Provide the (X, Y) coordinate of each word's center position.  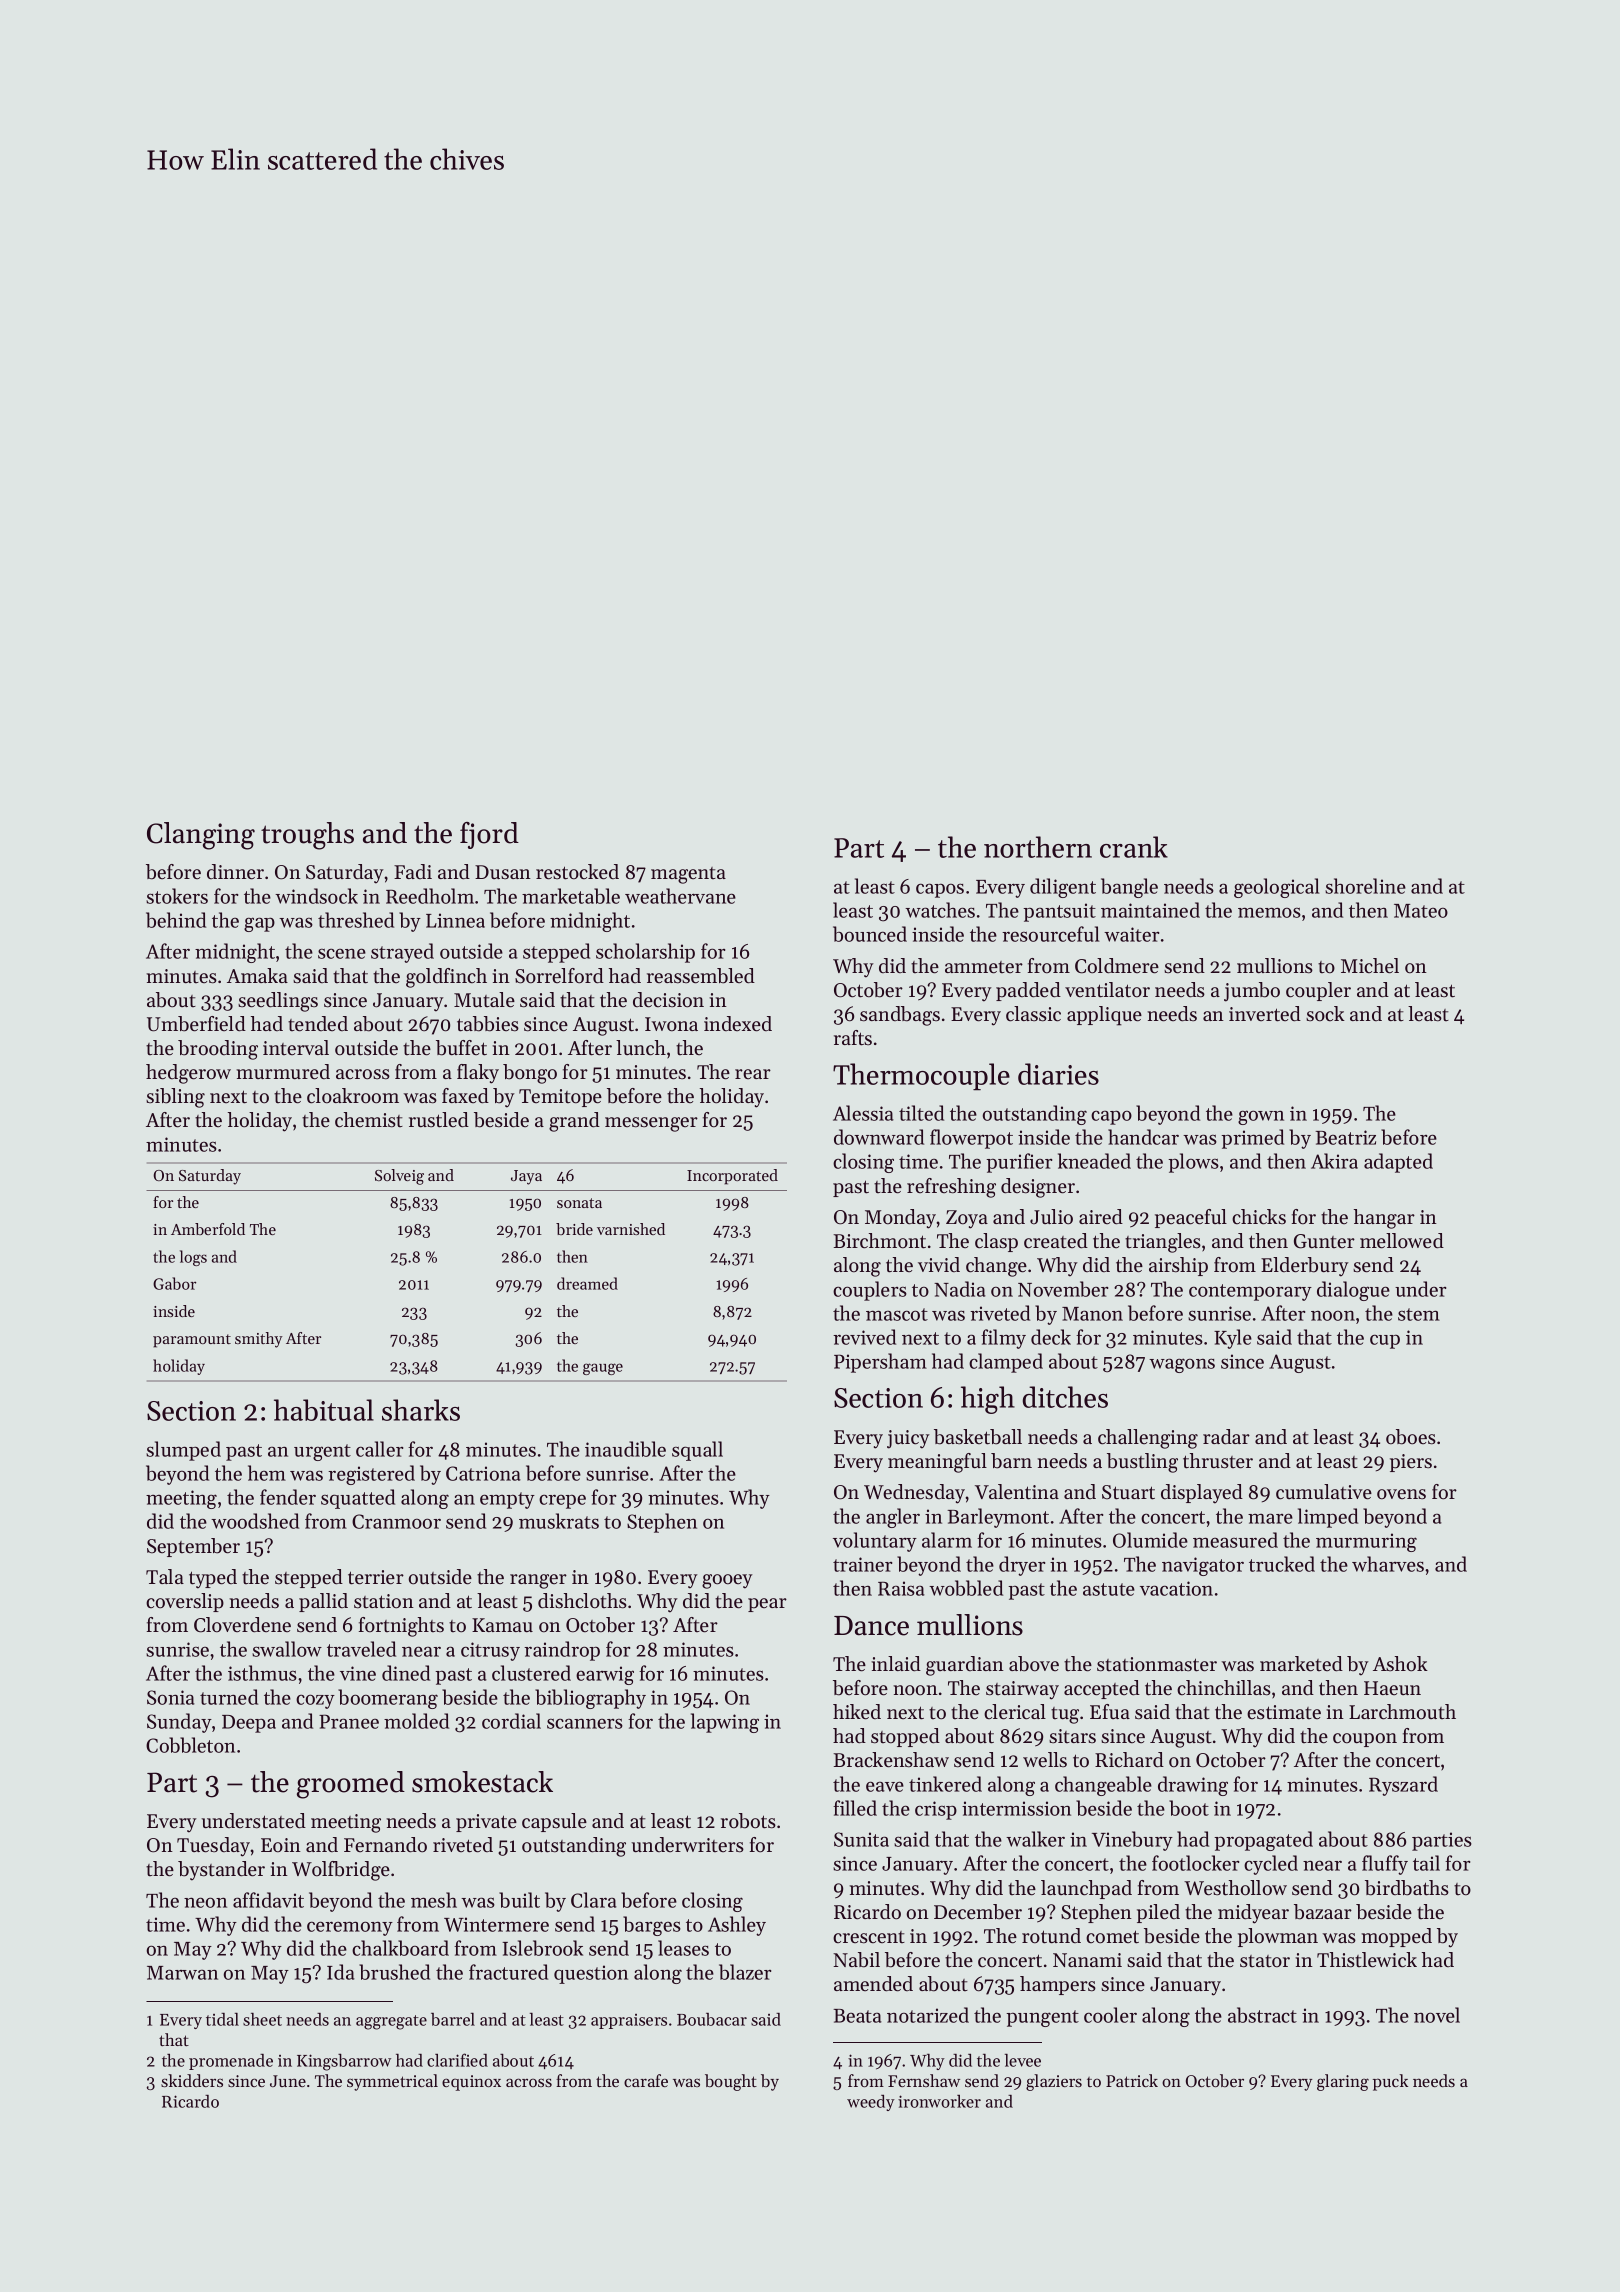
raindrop (562, 1651)
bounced (870, 934)
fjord (489, 835)
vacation (1176, 1588)
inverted (1265, 1014)
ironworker (939, 2101)
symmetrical (392, 2082)
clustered (531, 1673)
